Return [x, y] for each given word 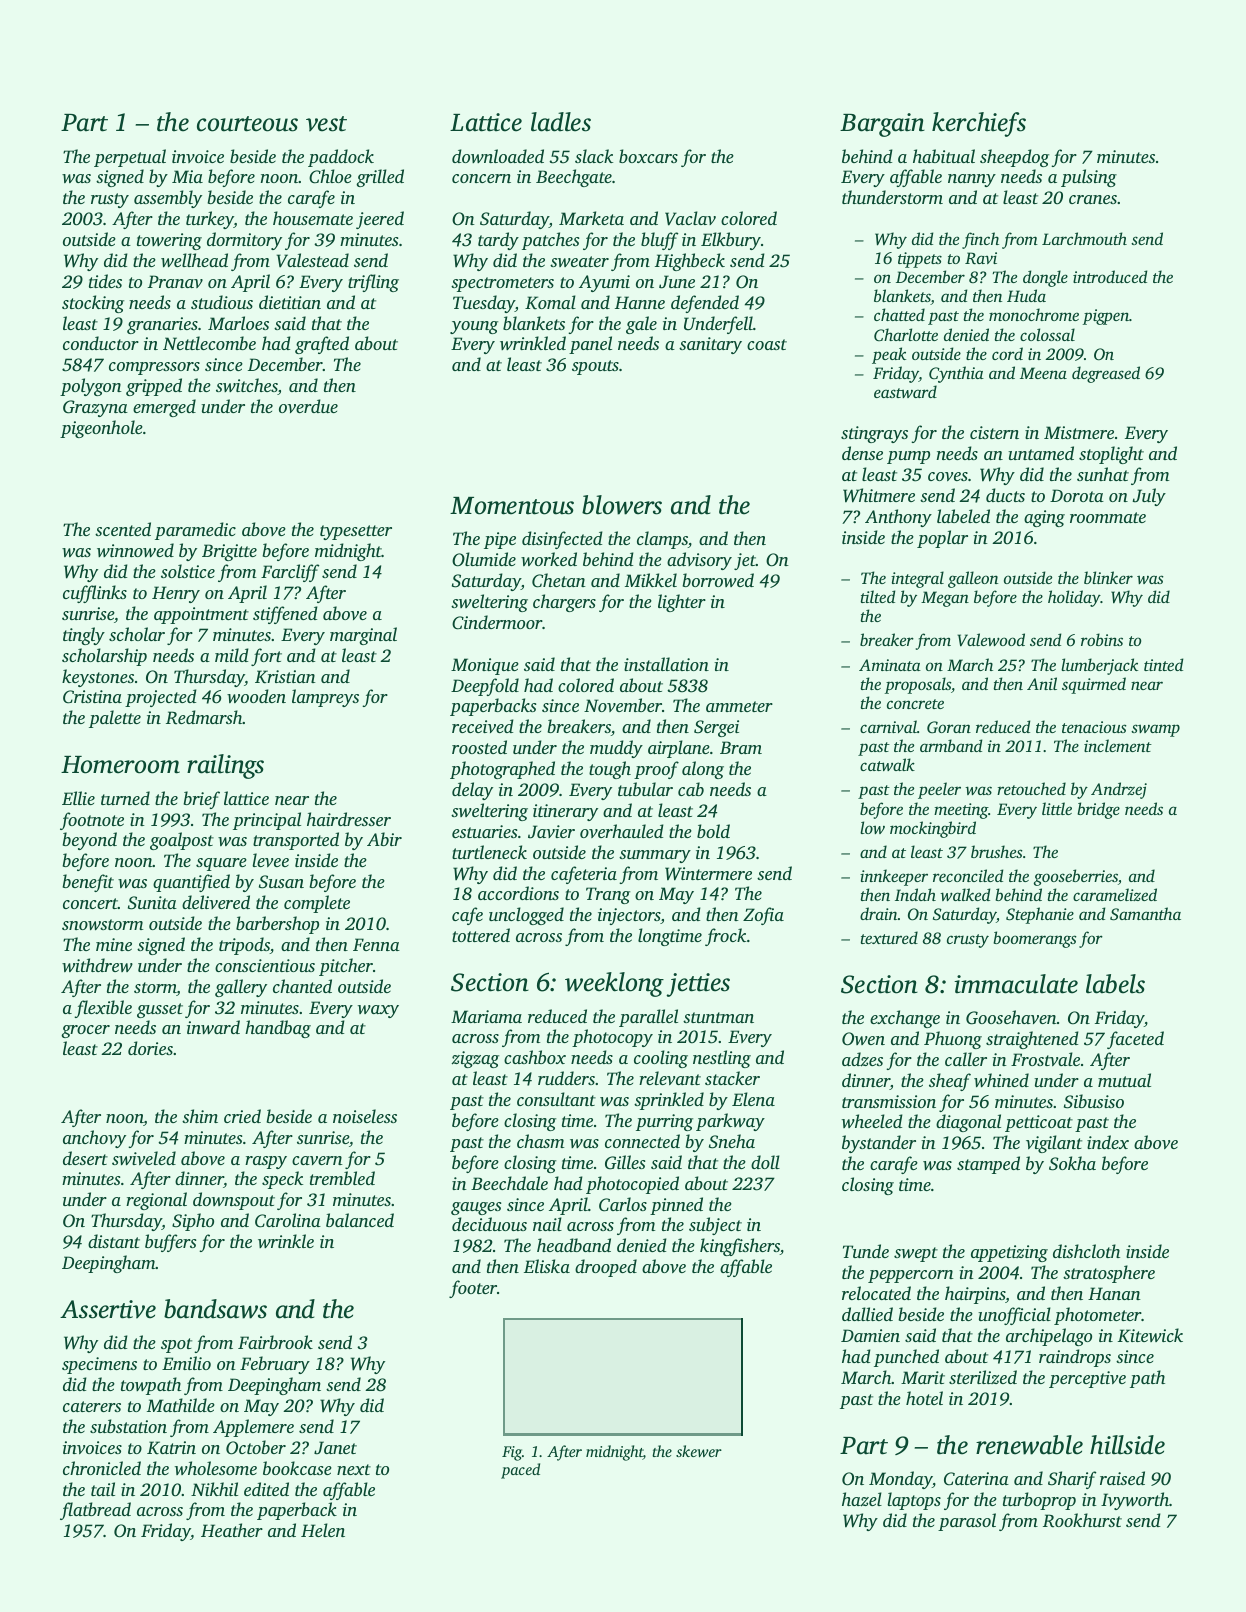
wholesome [216, 1468]
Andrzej [1119, 790]
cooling [661, 1059]
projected [161, 698]
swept [916, 1254]
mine [114, 944]
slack [594, 156]
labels [1115, 984]
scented [123, 529]
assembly [168, 199]
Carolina [288, 1220]
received [483, 726]
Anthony [898, 518]
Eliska [547, 1266]
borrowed [718, 580]
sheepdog [1014, 158]
